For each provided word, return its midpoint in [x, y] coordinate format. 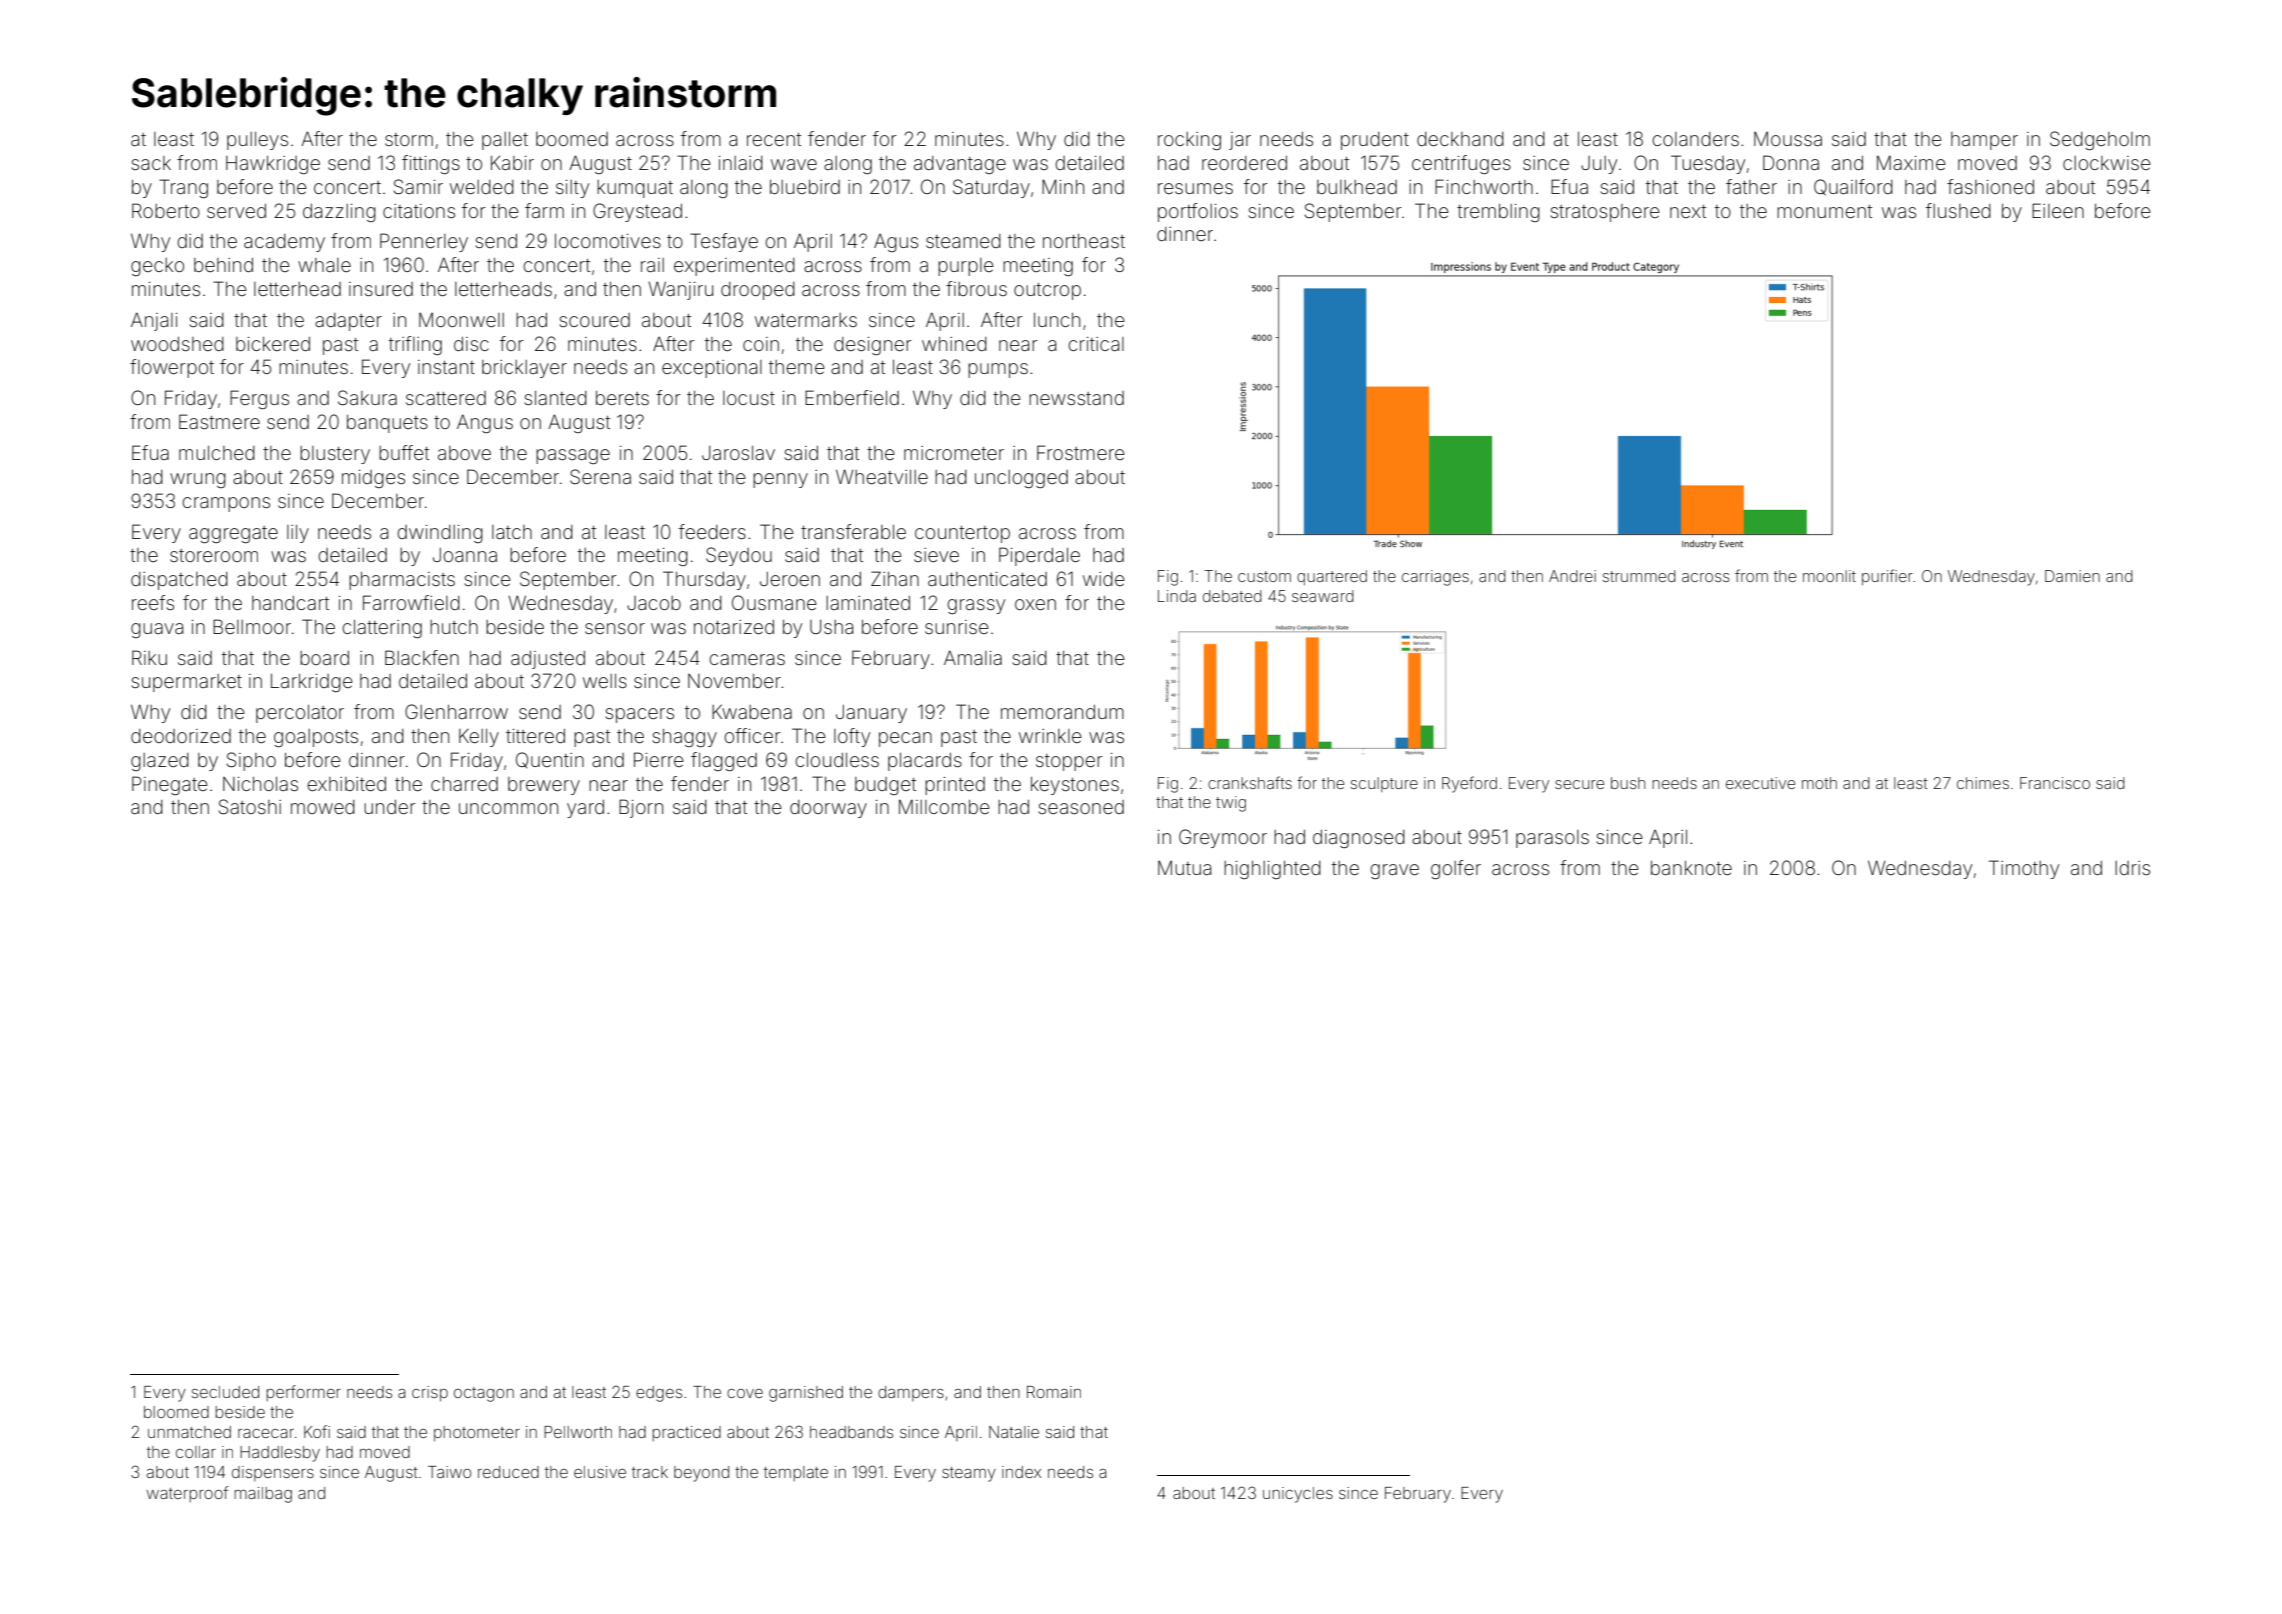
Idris [2132, 868]
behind [223, 265]
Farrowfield [411, 602]
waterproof [187, 1494]
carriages [1435, 578]
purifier [1887, 577]
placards [925, 762]
